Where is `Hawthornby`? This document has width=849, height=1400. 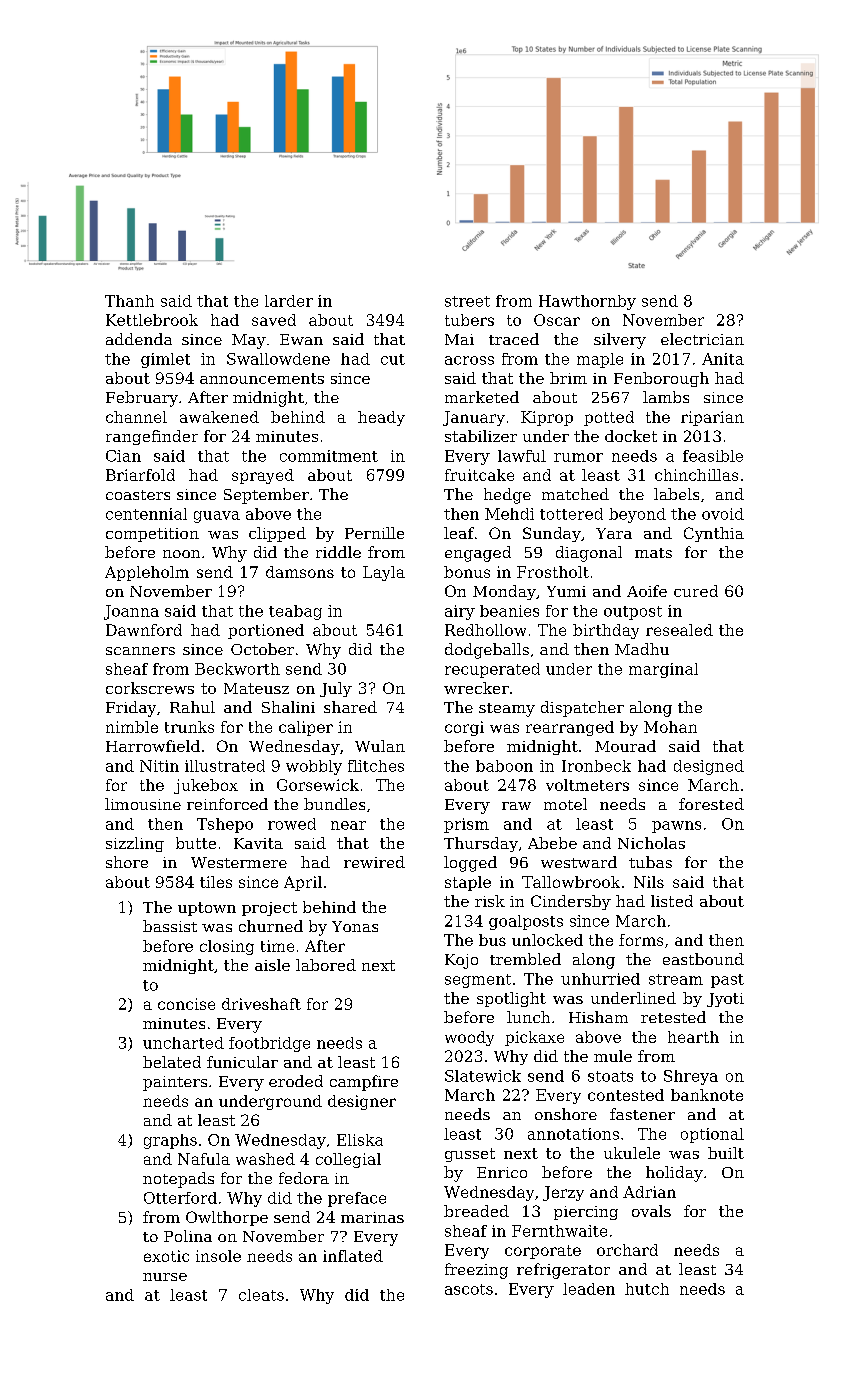
Hawthornby is located at coordinates (587, 302).
